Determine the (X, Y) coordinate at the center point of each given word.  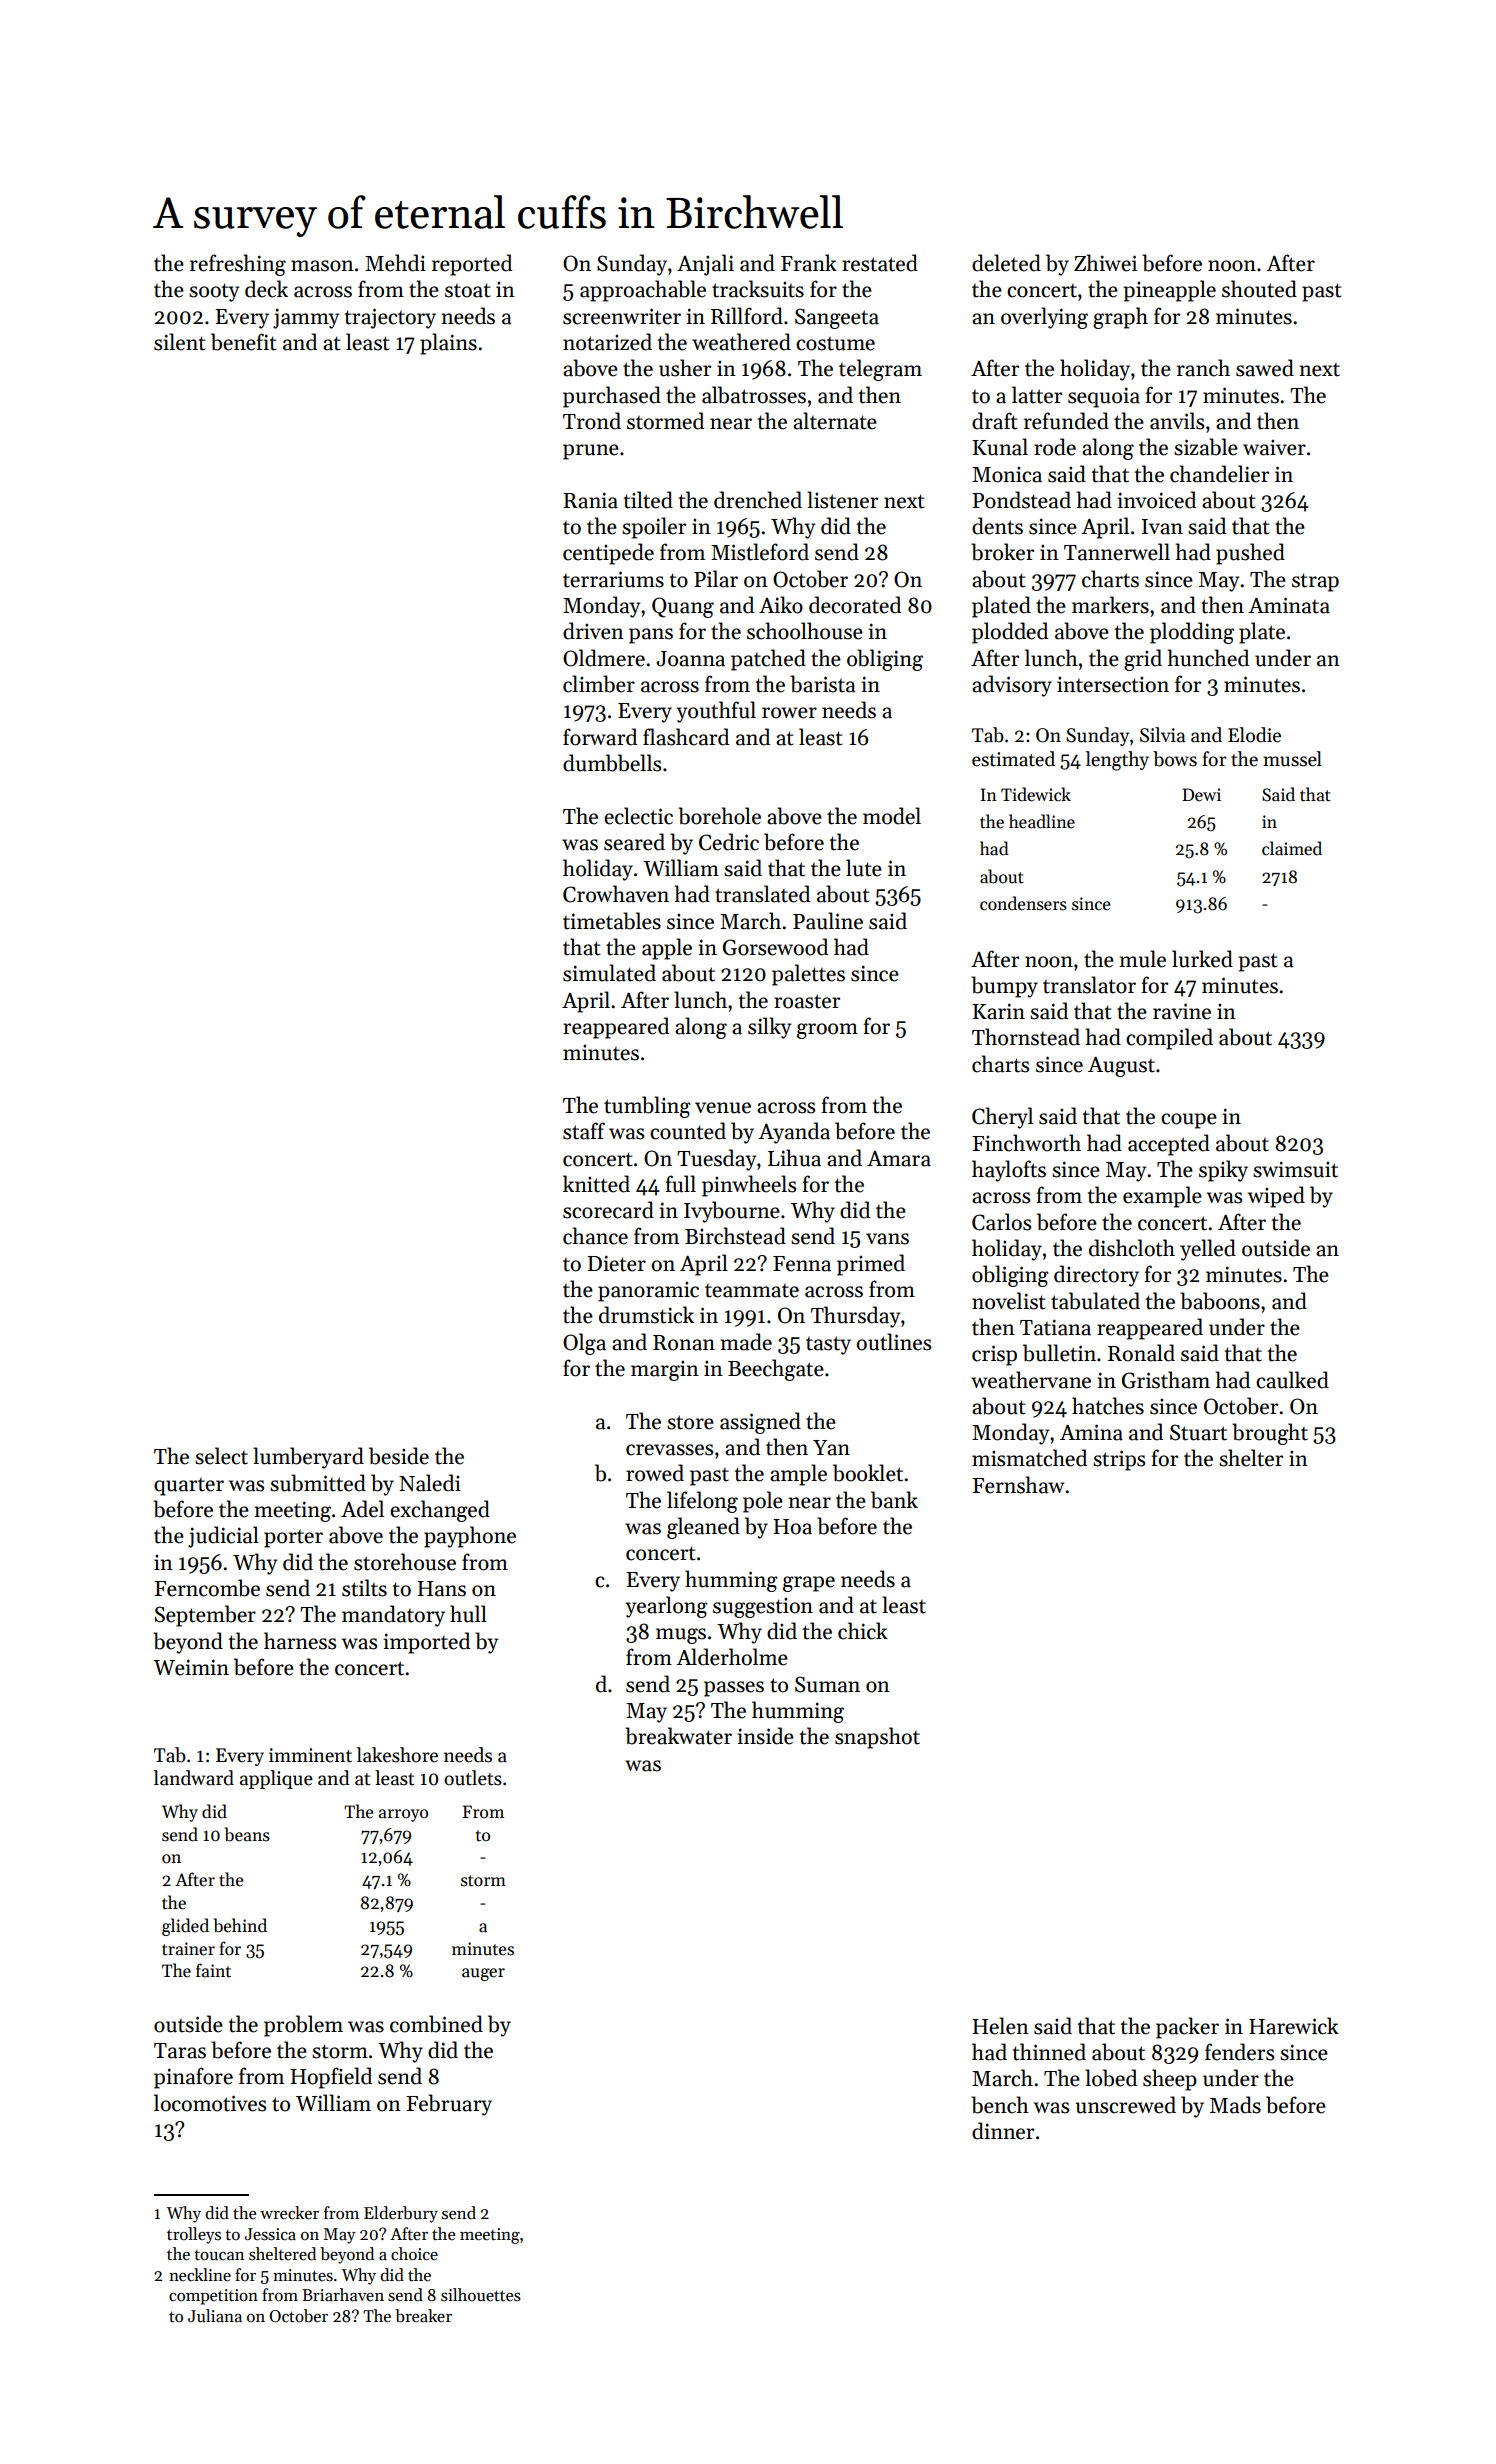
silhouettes (481, 2295)
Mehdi (395, 263)
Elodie (1254, 735)
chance (595, 1236)
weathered (741, 342)
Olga (584, 1344)
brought (1270, 1434)
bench (1000, 2105)
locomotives (210, 2103)
